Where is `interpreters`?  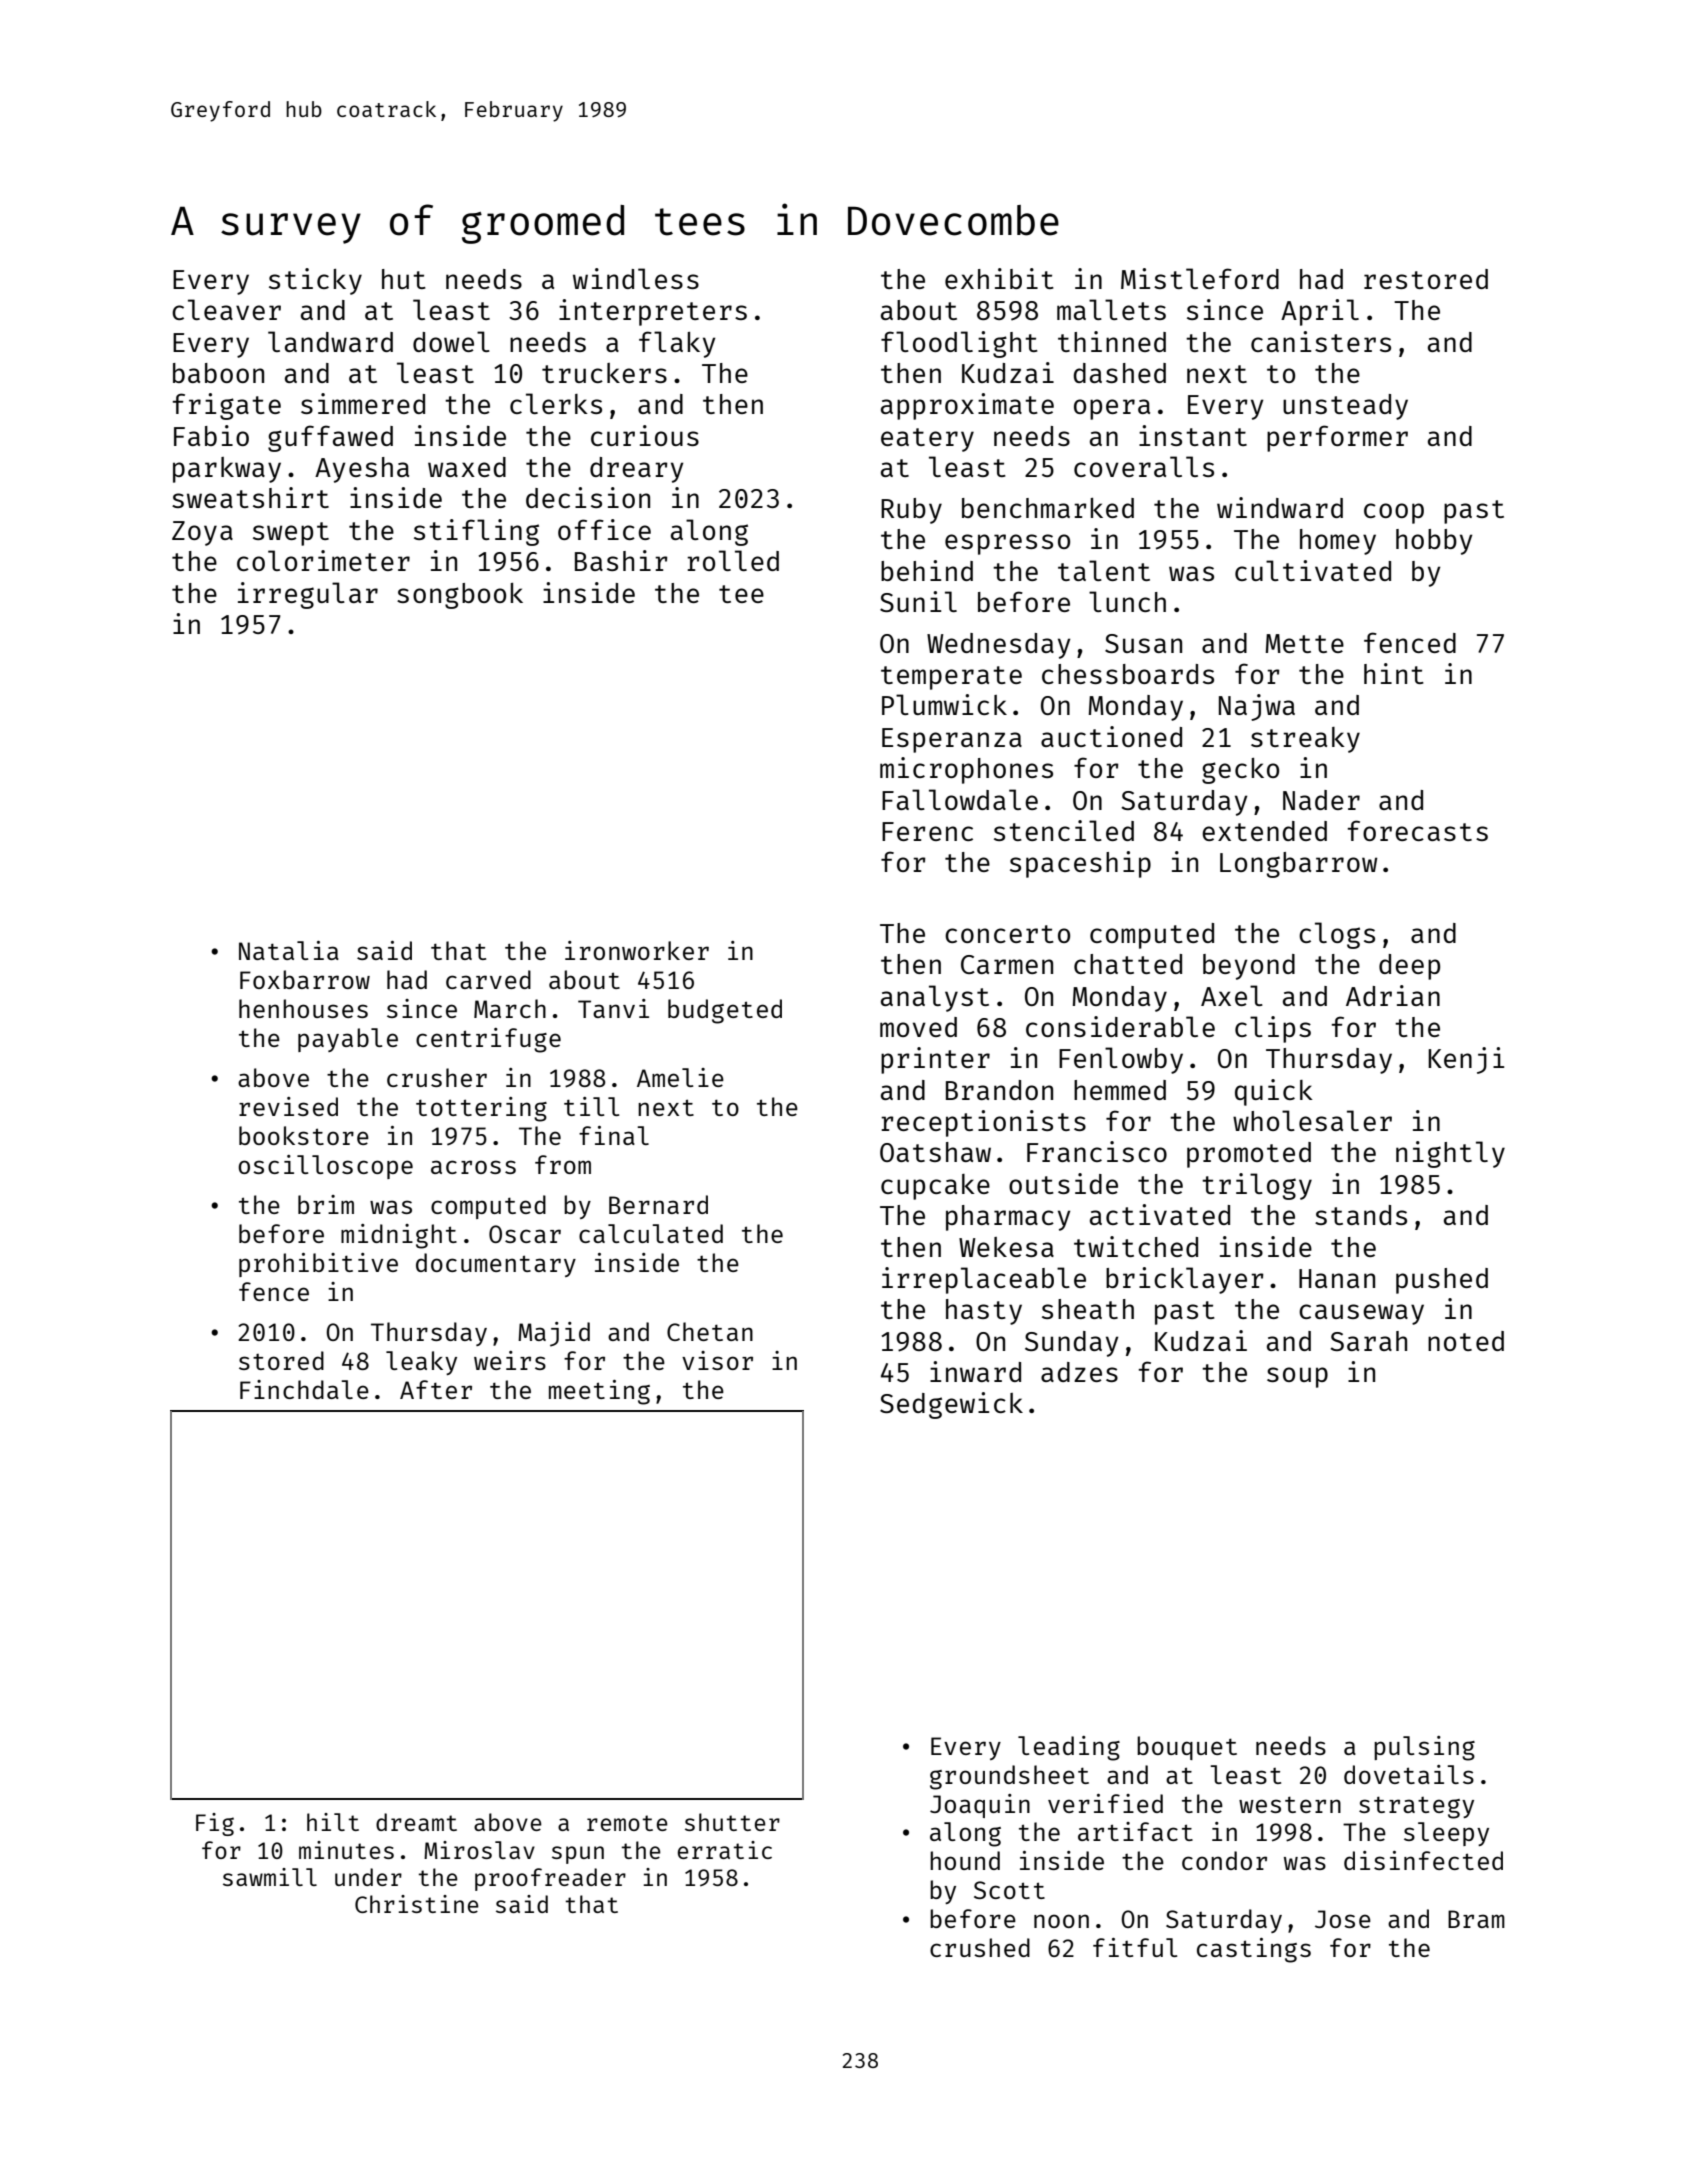
interpreters is located at coordinates (653, 312).
